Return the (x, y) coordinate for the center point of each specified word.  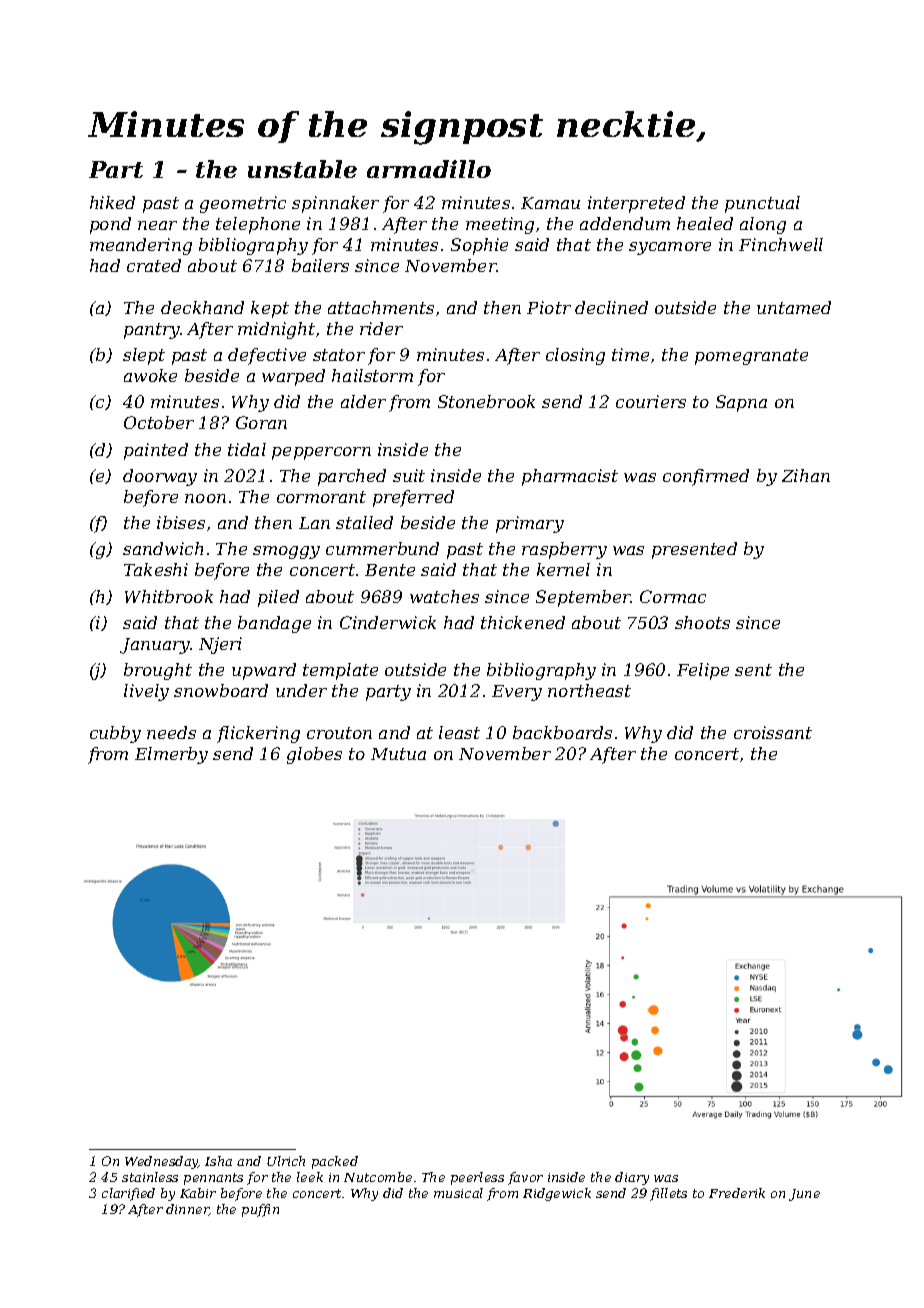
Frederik (737, 1193)
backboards (562, 732)
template (340, 671)
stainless (150, 1177)
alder (363, 401)
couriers (651, 401)
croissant (773, 732)
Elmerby (171, 755)
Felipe (703, 671)
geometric (243, 204)
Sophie (479, 246)
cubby (115, 734)
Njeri (220, 645)
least (459, 732)
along (763, 225)
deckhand (202, 307)
